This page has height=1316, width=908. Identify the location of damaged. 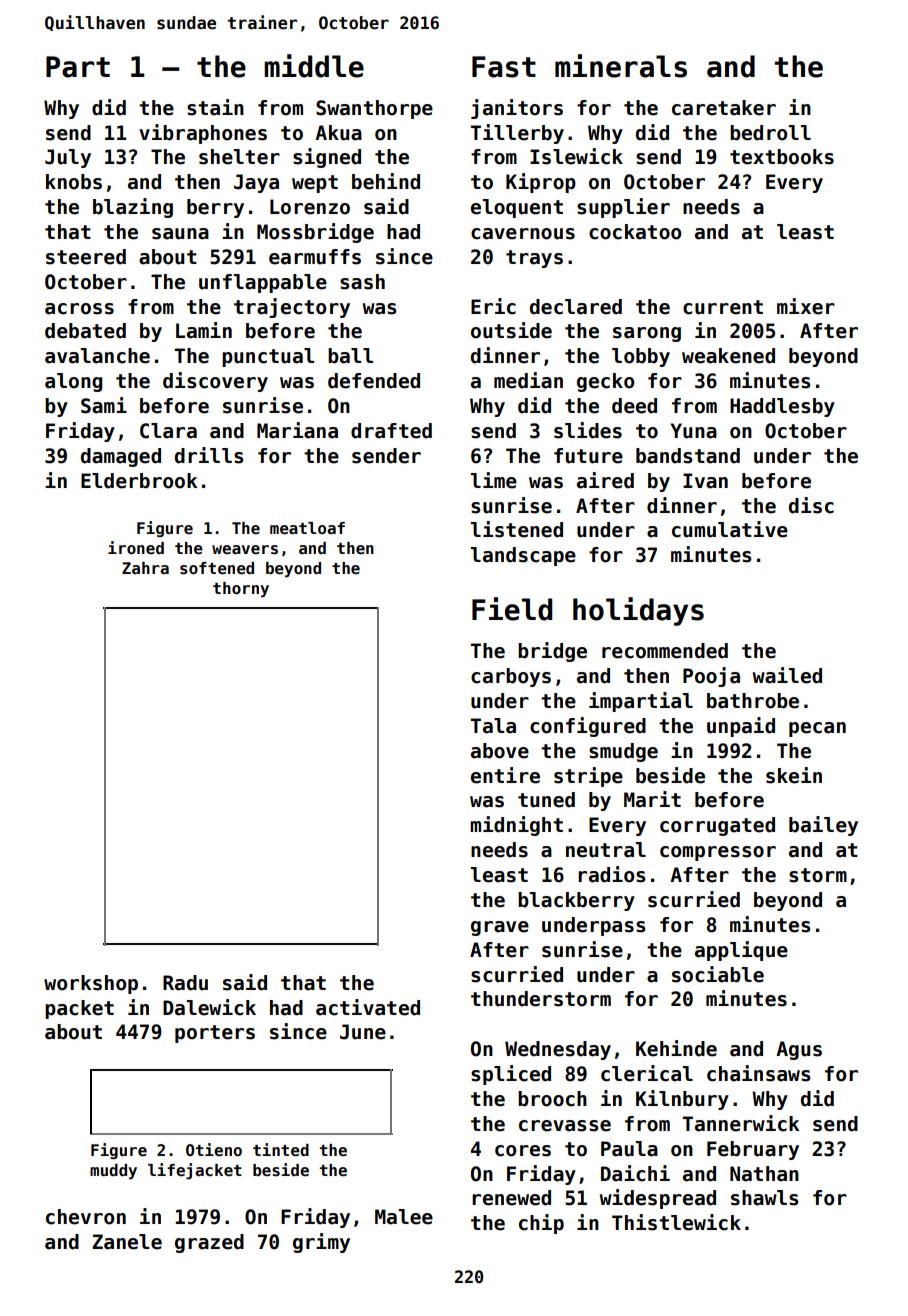
(121, 457).
